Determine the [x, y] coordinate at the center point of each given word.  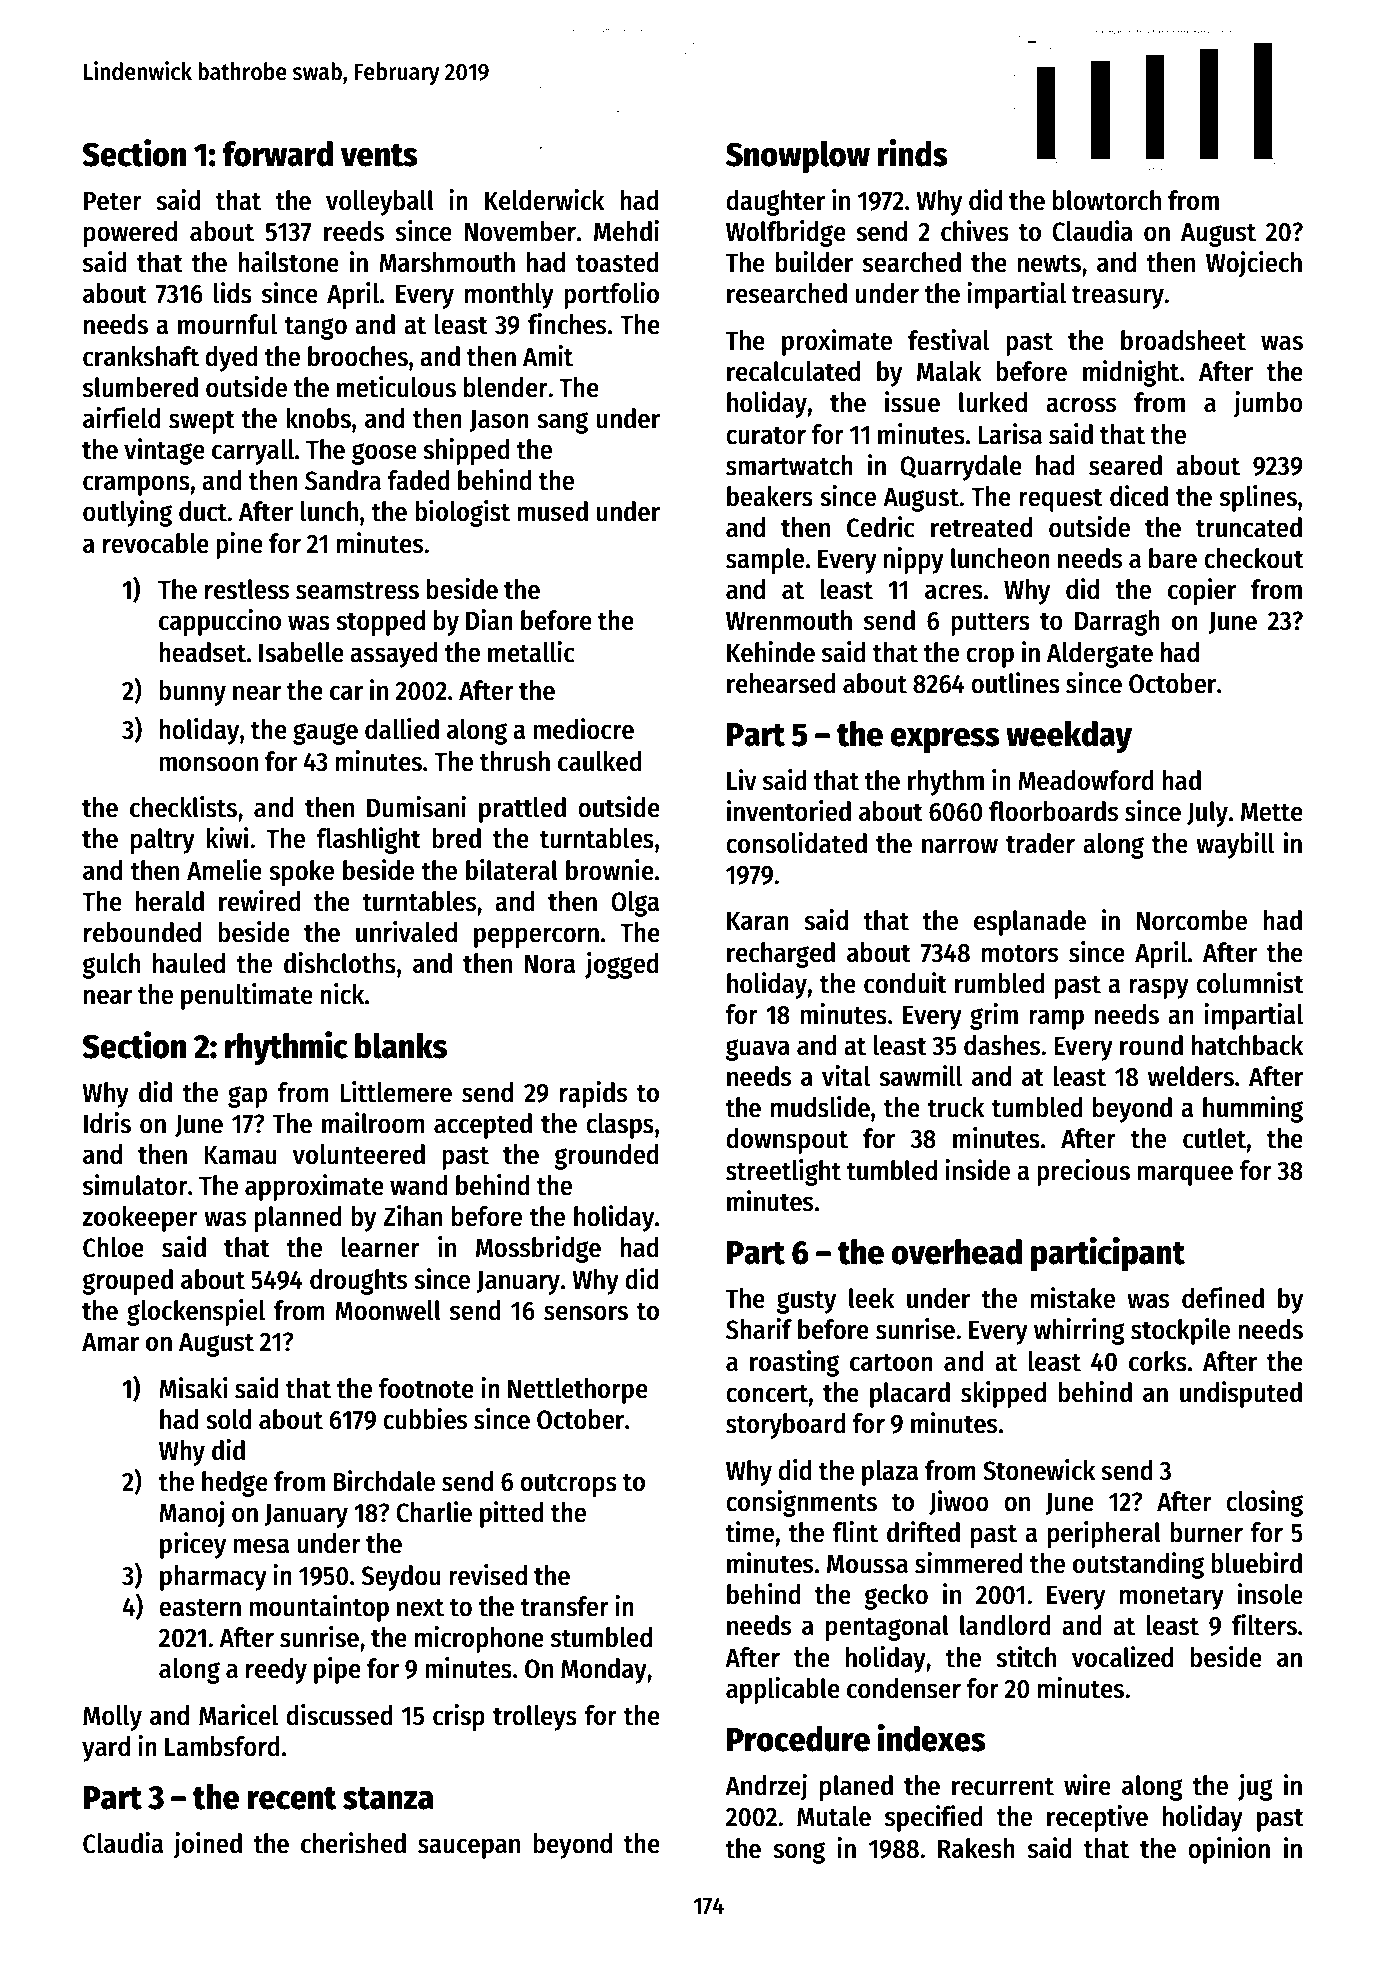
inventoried [789, 811]
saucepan [469, 1848]
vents [379, 155]
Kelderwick [544, 200]
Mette [1272, 812]
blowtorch [1107, 200]
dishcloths [340, 963]
